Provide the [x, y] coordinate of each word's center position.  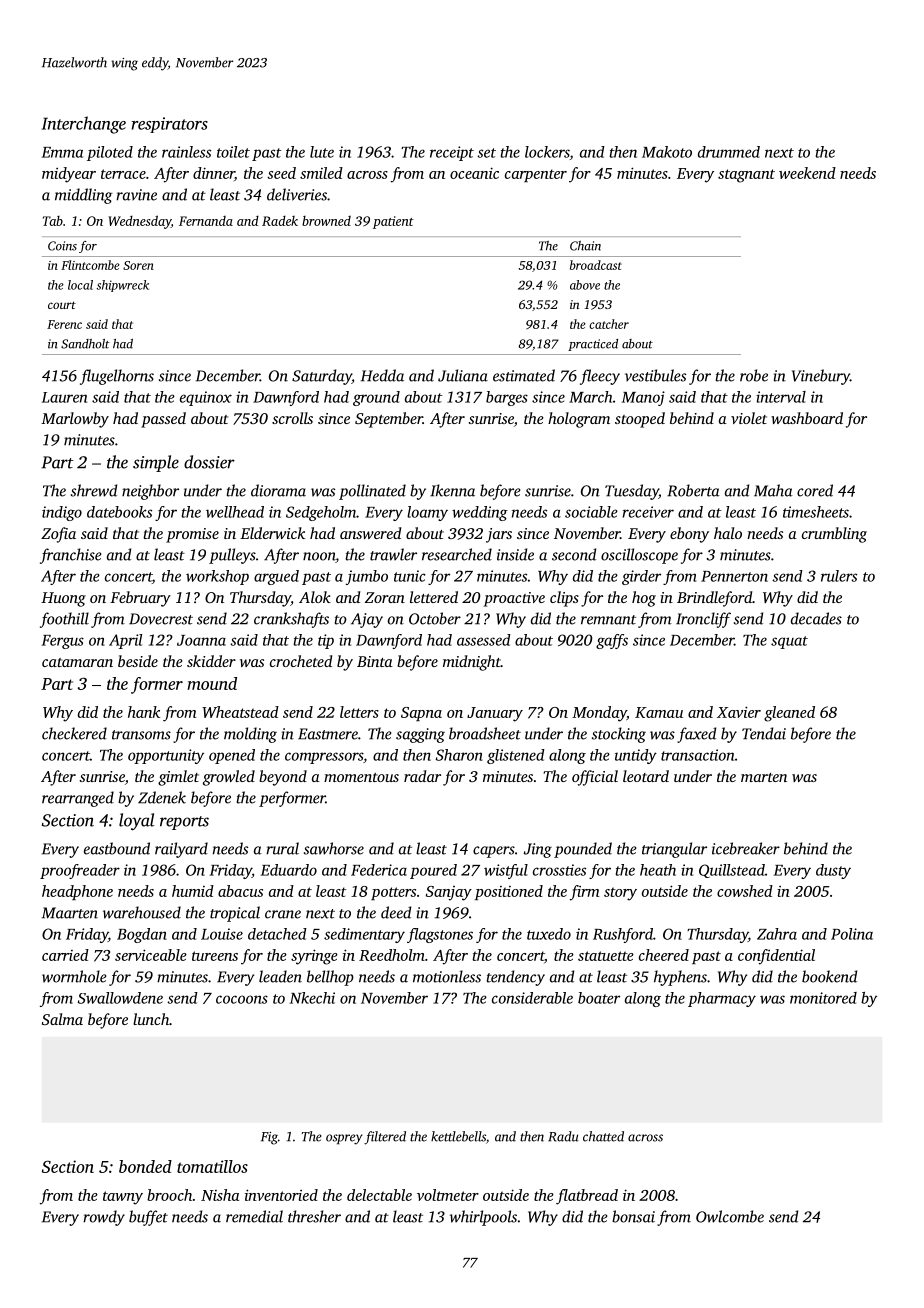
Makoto [667, 152]
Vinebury [821, 377]
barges [507, 398]
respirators [170, 125]
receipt [452, 153]
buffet [148, 1218]
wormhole [74, 976]
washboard [807, 418]
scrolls [292, 418]
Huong [63, 599]
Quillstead [732, 871]
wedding [480, 513]
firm [584, 893]
